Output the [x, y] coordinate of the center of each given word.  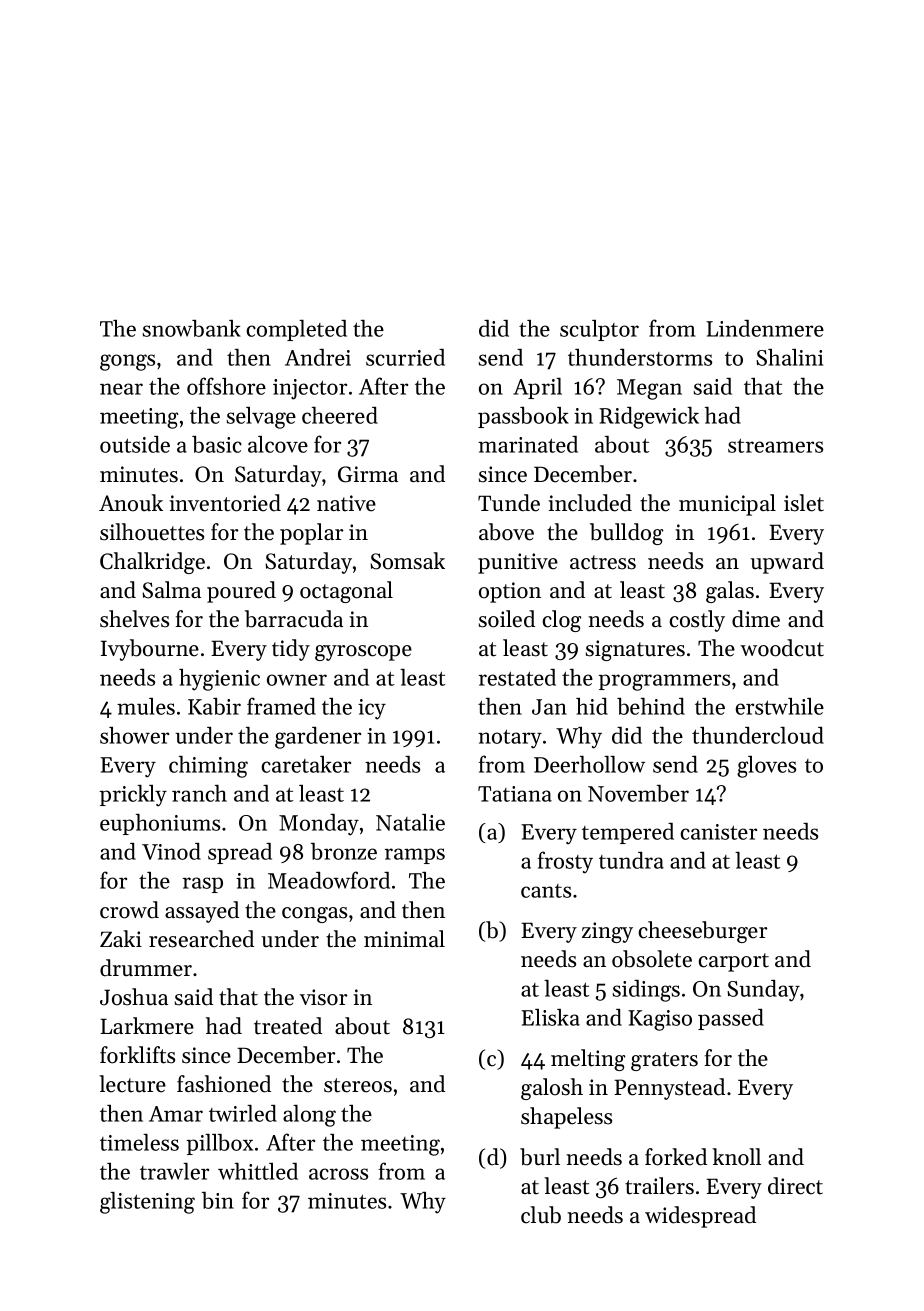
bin [218, 1200]
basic [217, 444]
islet [804, 503]
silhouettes [152, 532]
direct [795, 1186]
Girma [368, 474]
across [338, 1174]
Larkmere [147, 1026]
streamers [775, 445]
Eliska [550, 1017]
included [590, 503]
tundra [631, 860]
